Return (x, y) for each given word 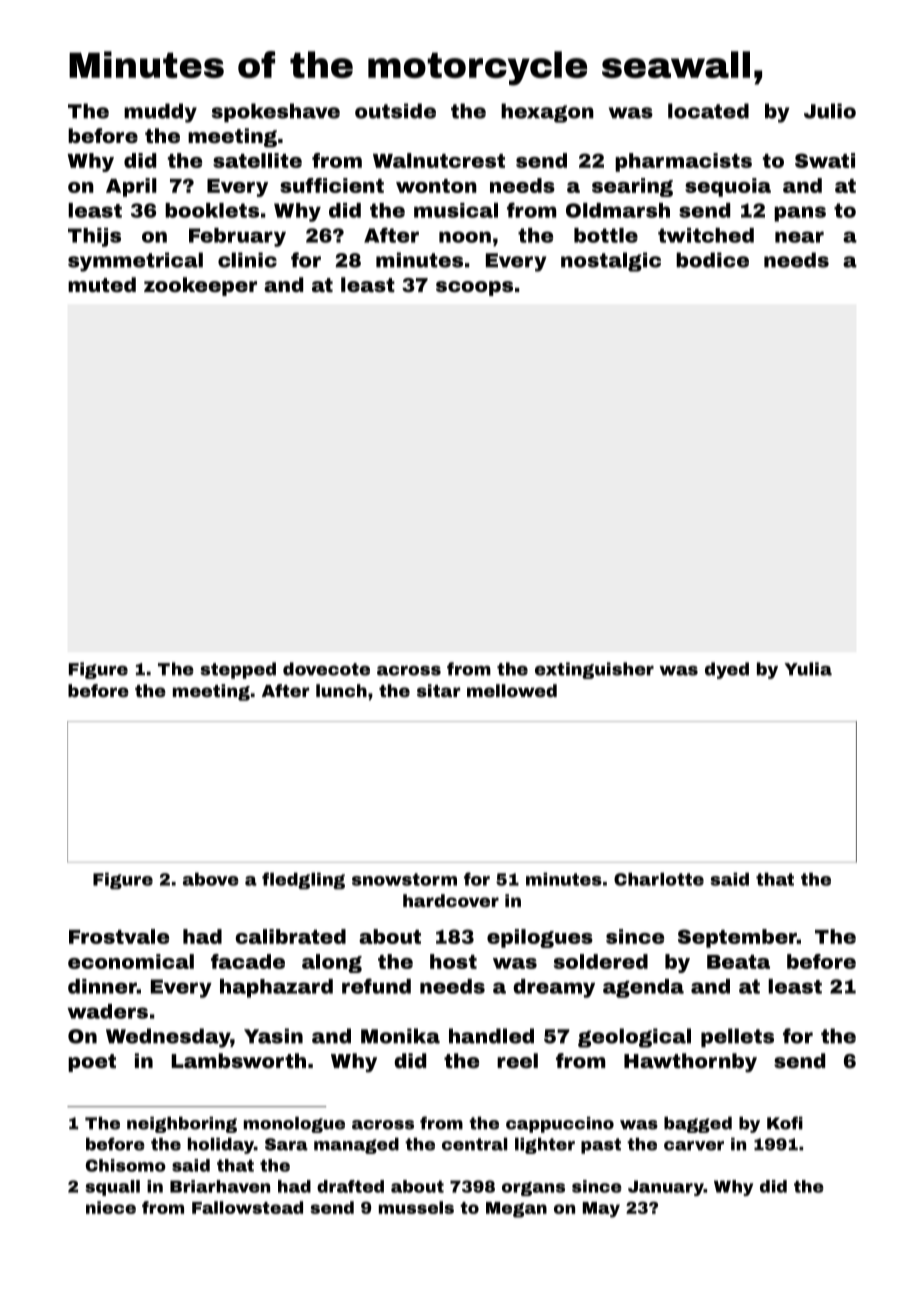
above (211, 879)
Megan (516, 1210)
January (666, 1188)
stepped (238, 670)
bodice (712, 260)
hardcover (451, 900)
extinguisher (594, 670)
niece (111, 1207)
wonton (436, 186)
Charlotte (659, 879)
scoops (474, 288)
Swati (825, 160)
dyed (727, 670)
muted (102, 284)
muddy (160, 113)
